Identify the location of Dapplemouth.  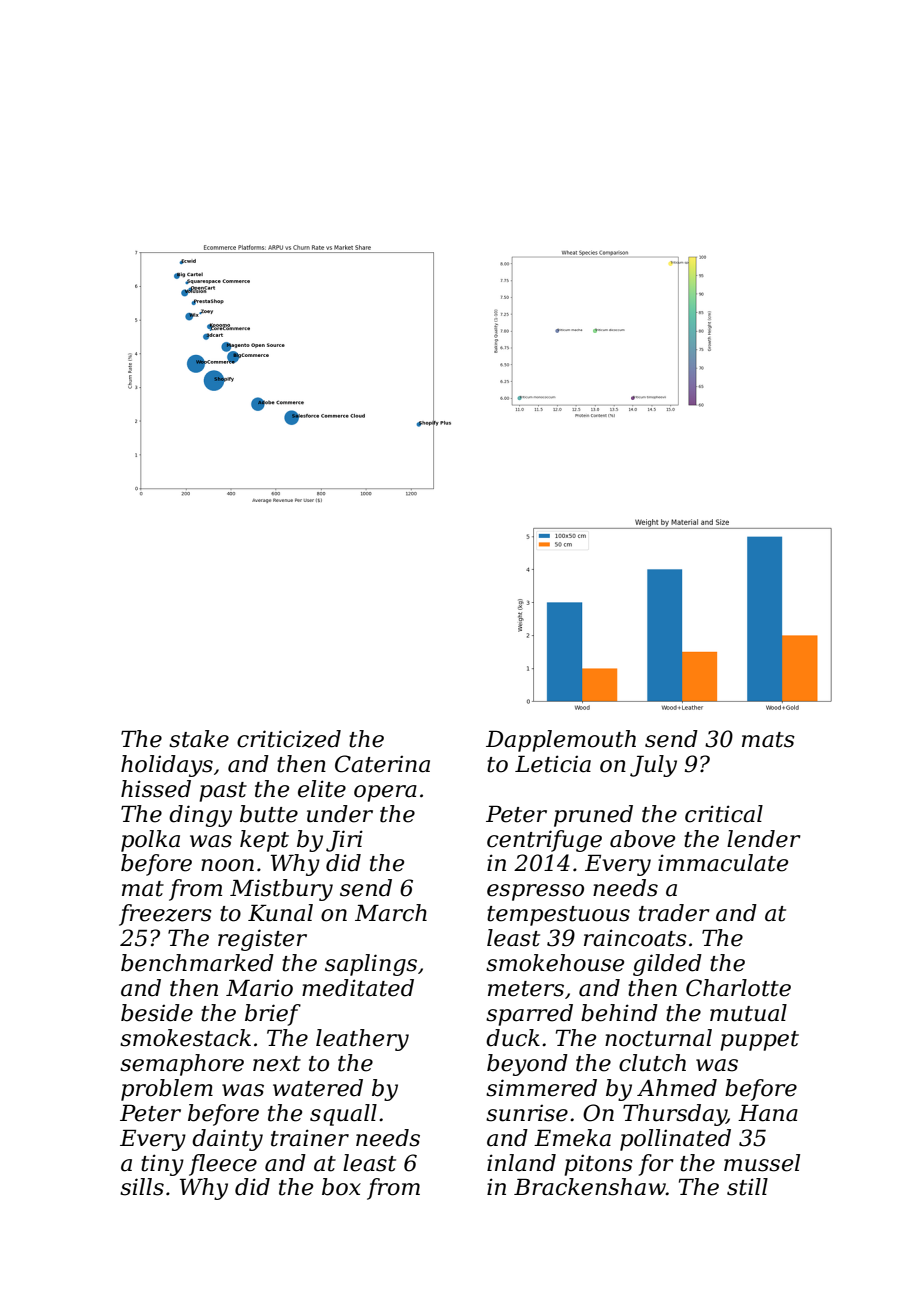
(561, 741).
